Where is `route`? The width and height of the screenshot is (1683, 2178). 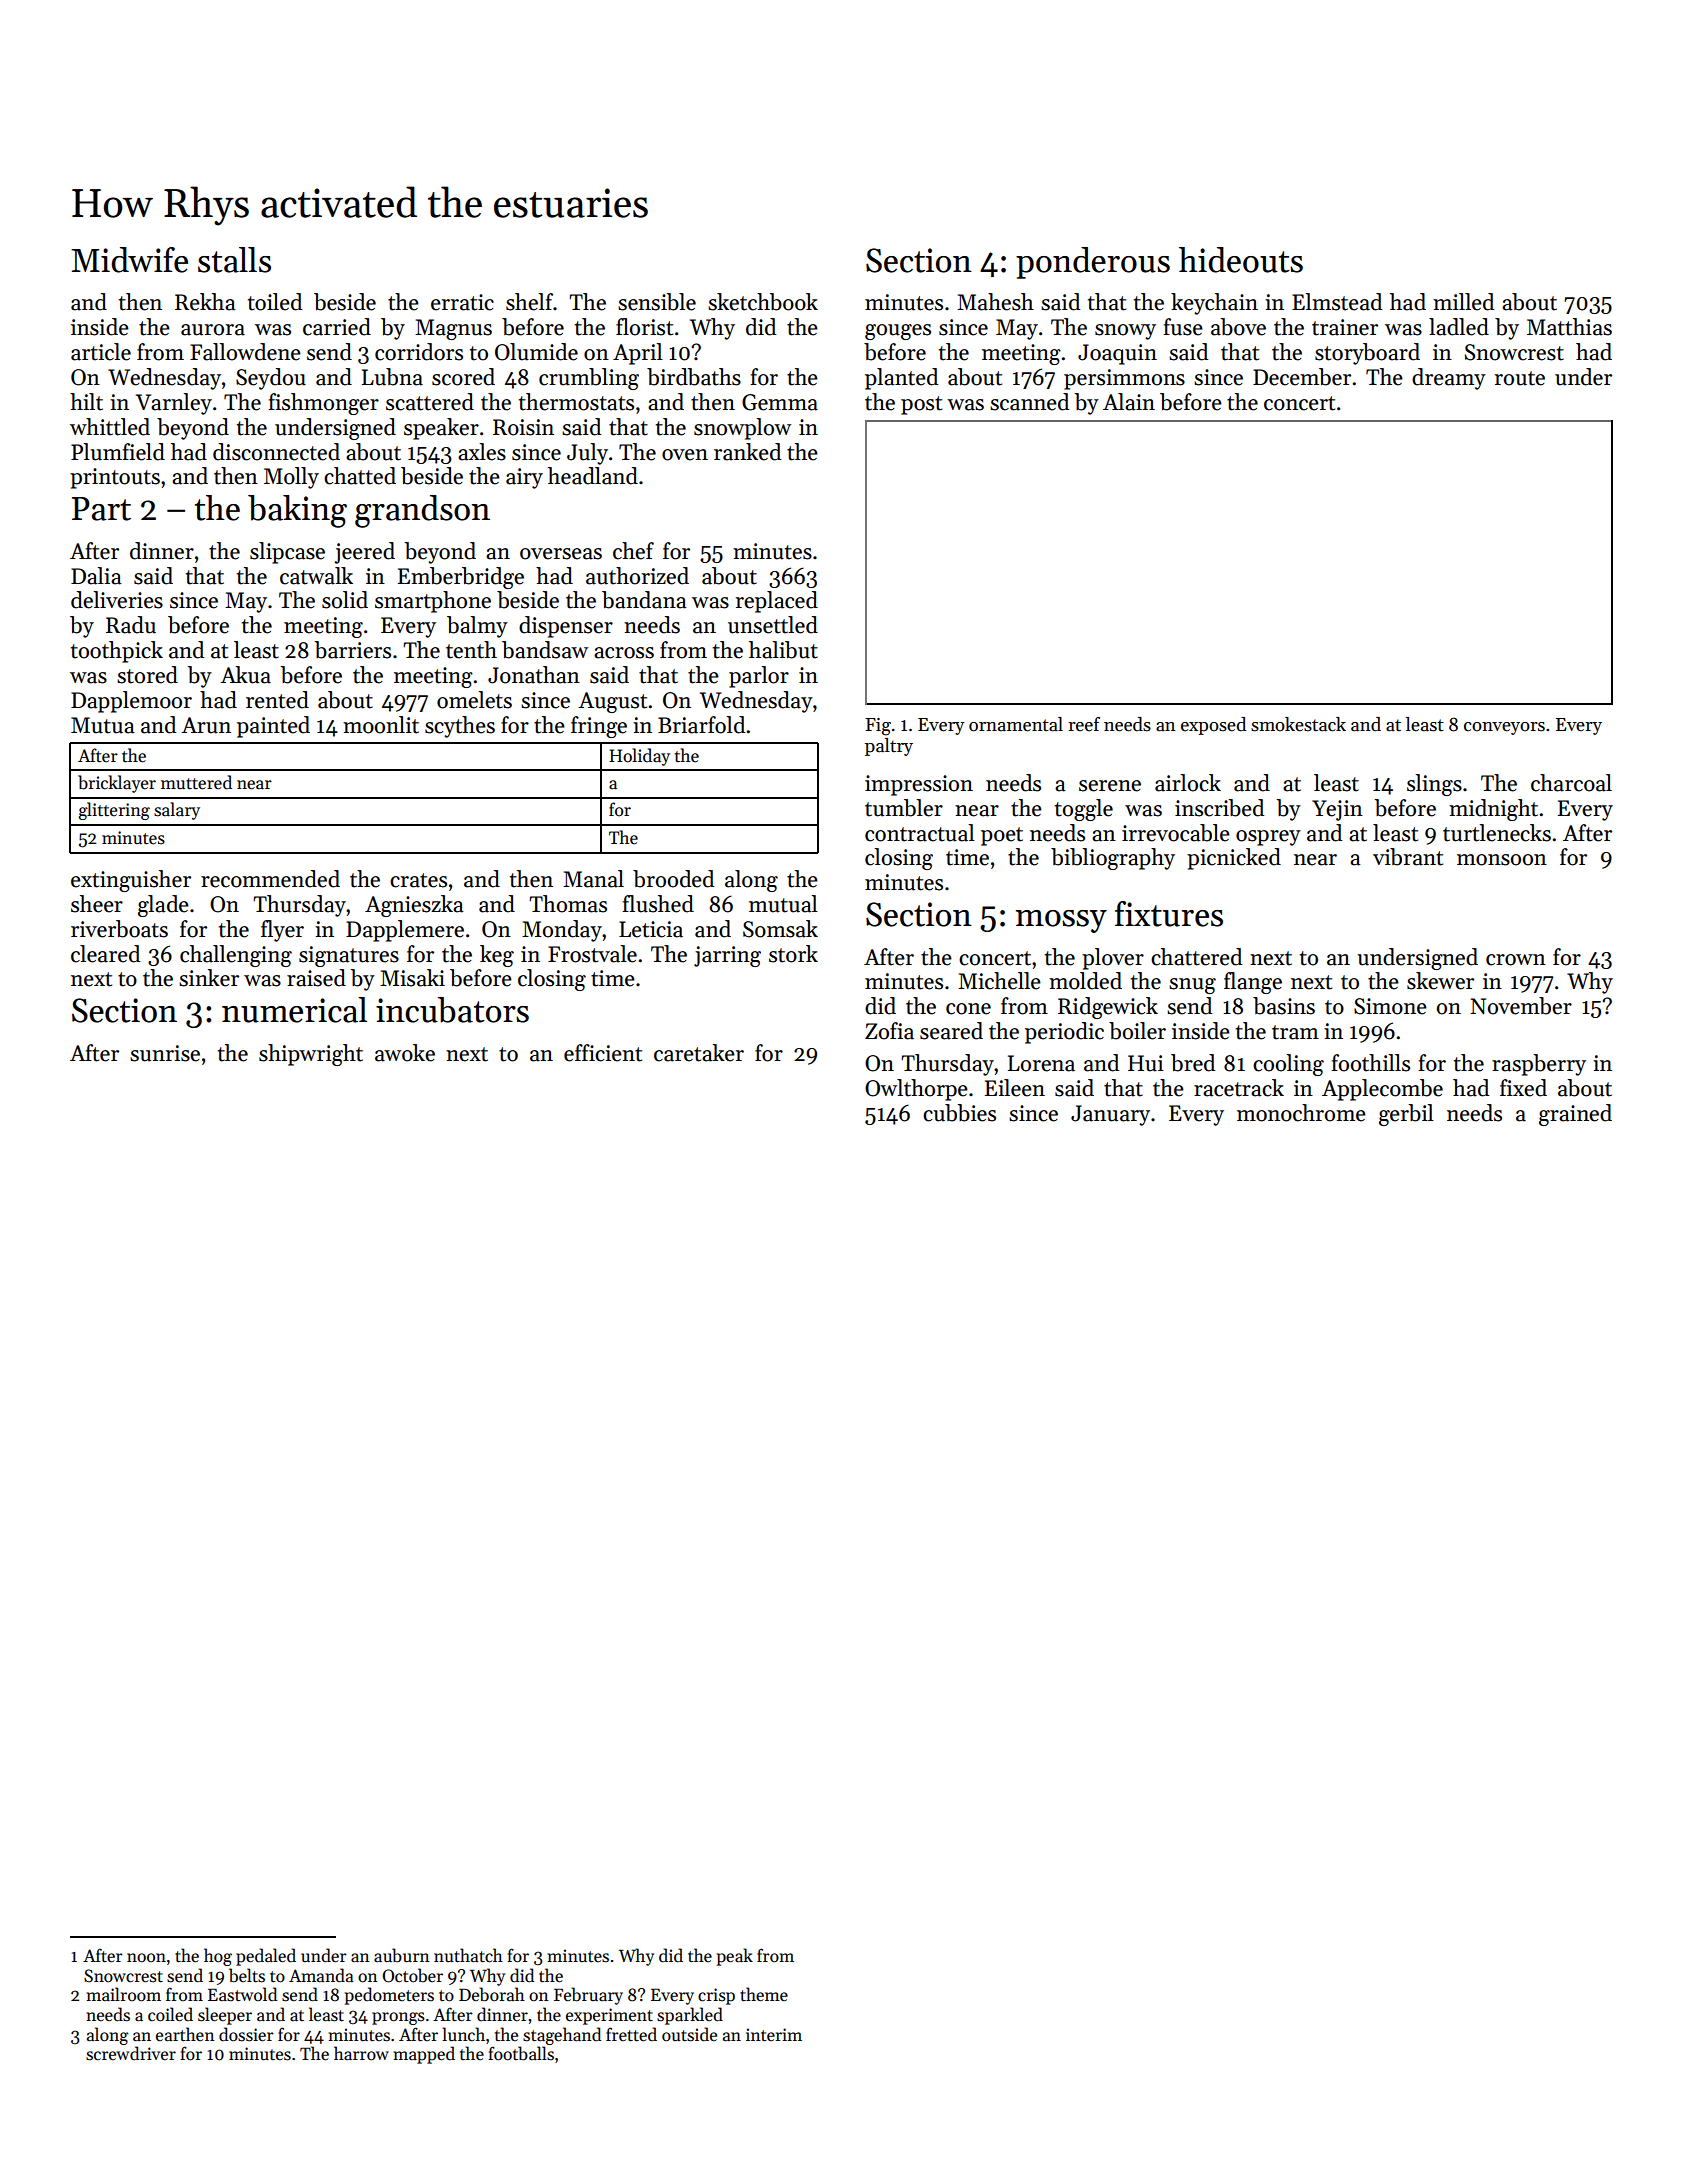
route is located at coordinates (1520, 378).
